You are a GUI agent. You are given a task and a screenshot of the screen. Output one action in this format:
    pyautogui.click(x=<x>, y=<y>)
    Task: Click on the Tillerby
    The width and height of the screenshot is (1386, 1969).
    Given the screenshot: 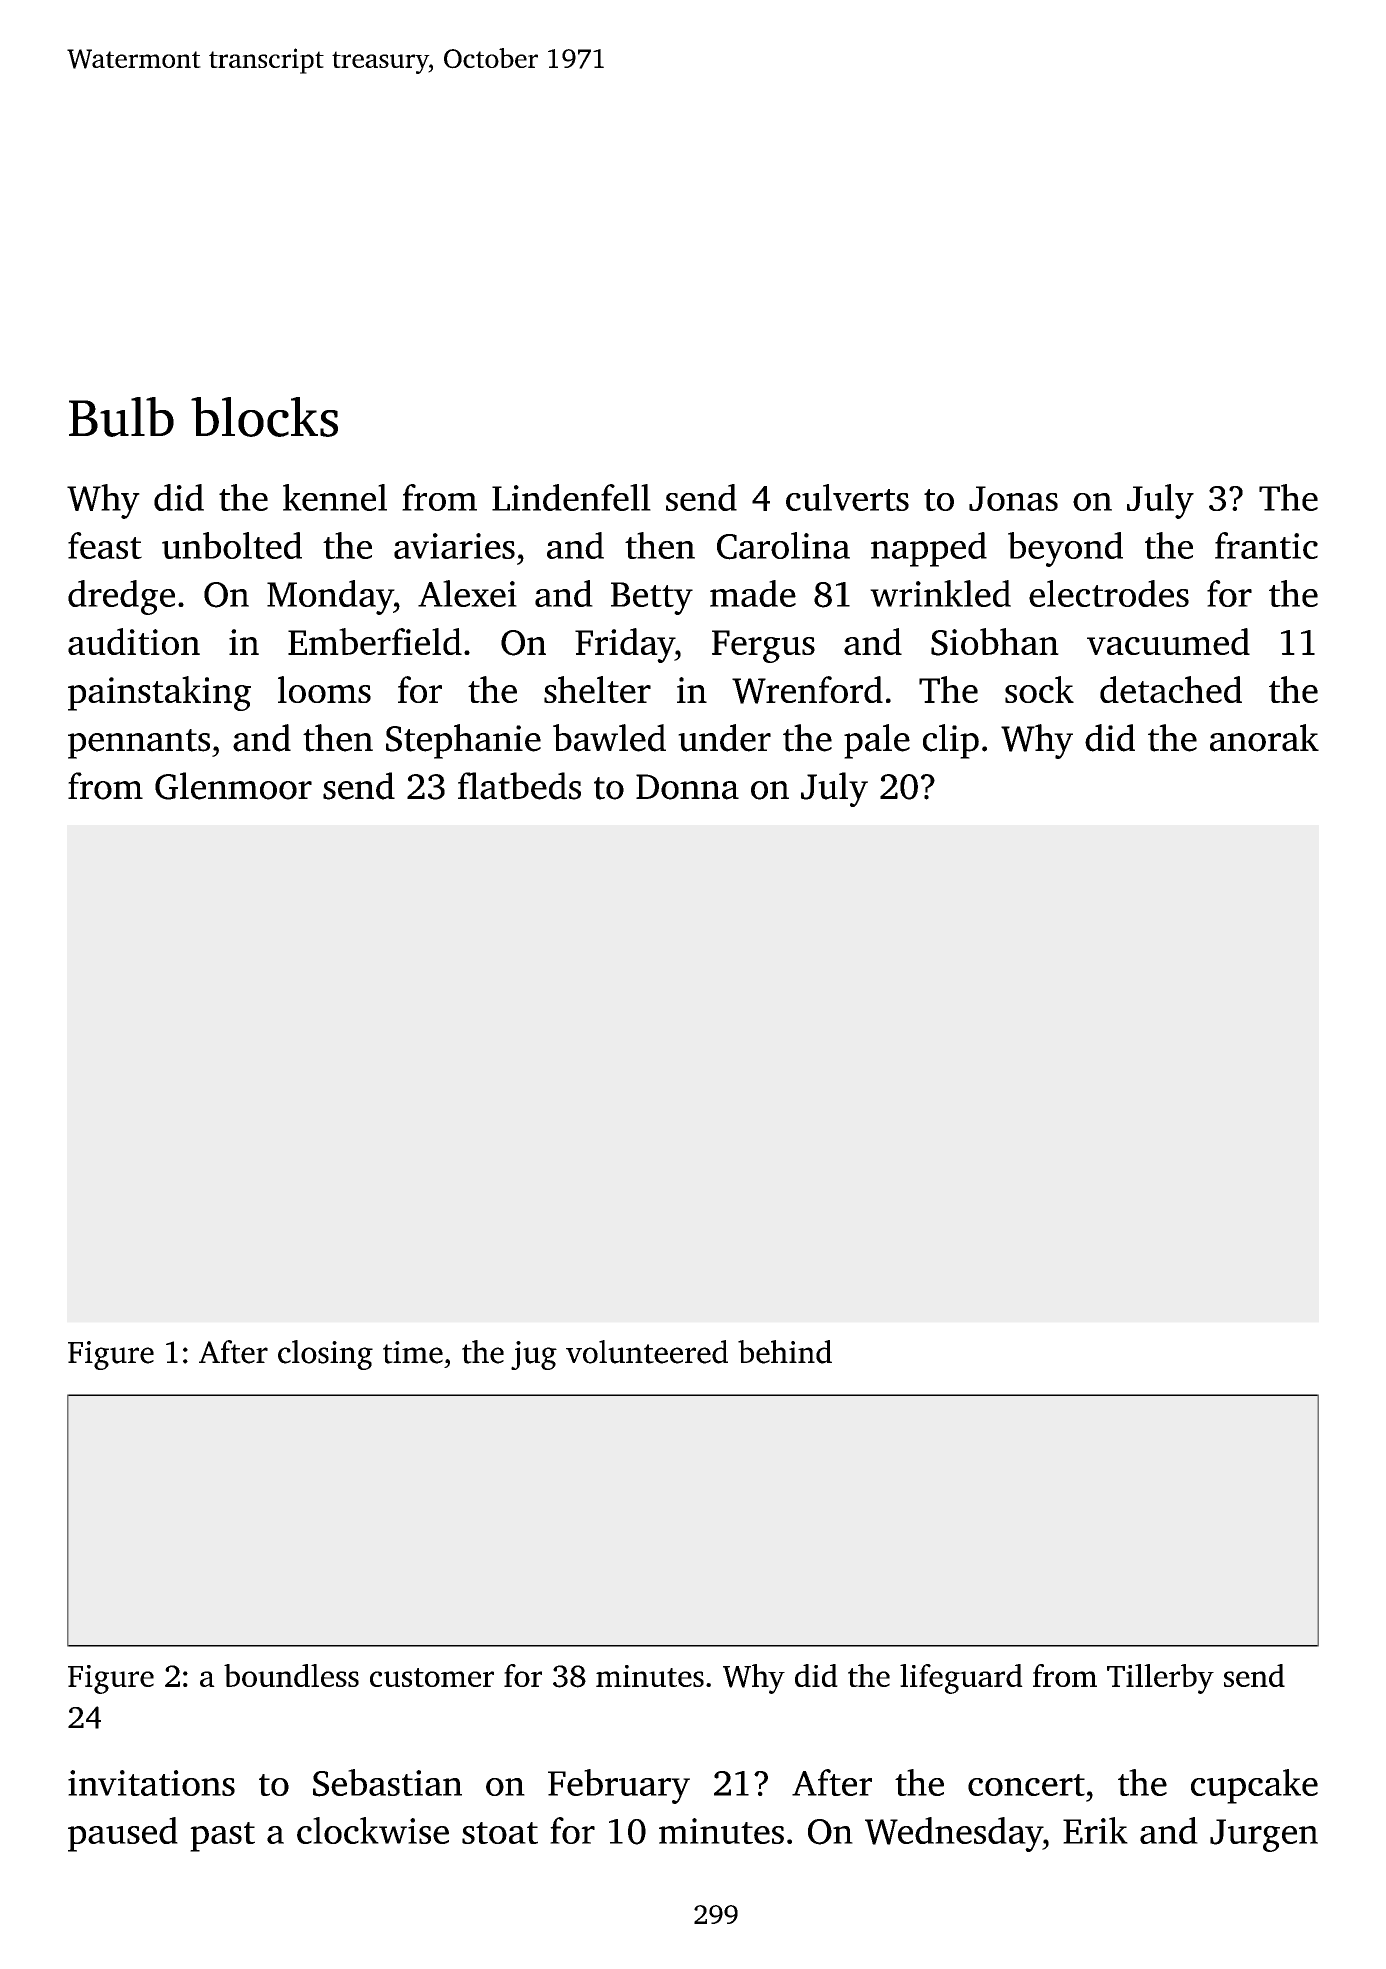 What is the action you would take?
    pyautogui.click(x=1160, y=1679)
